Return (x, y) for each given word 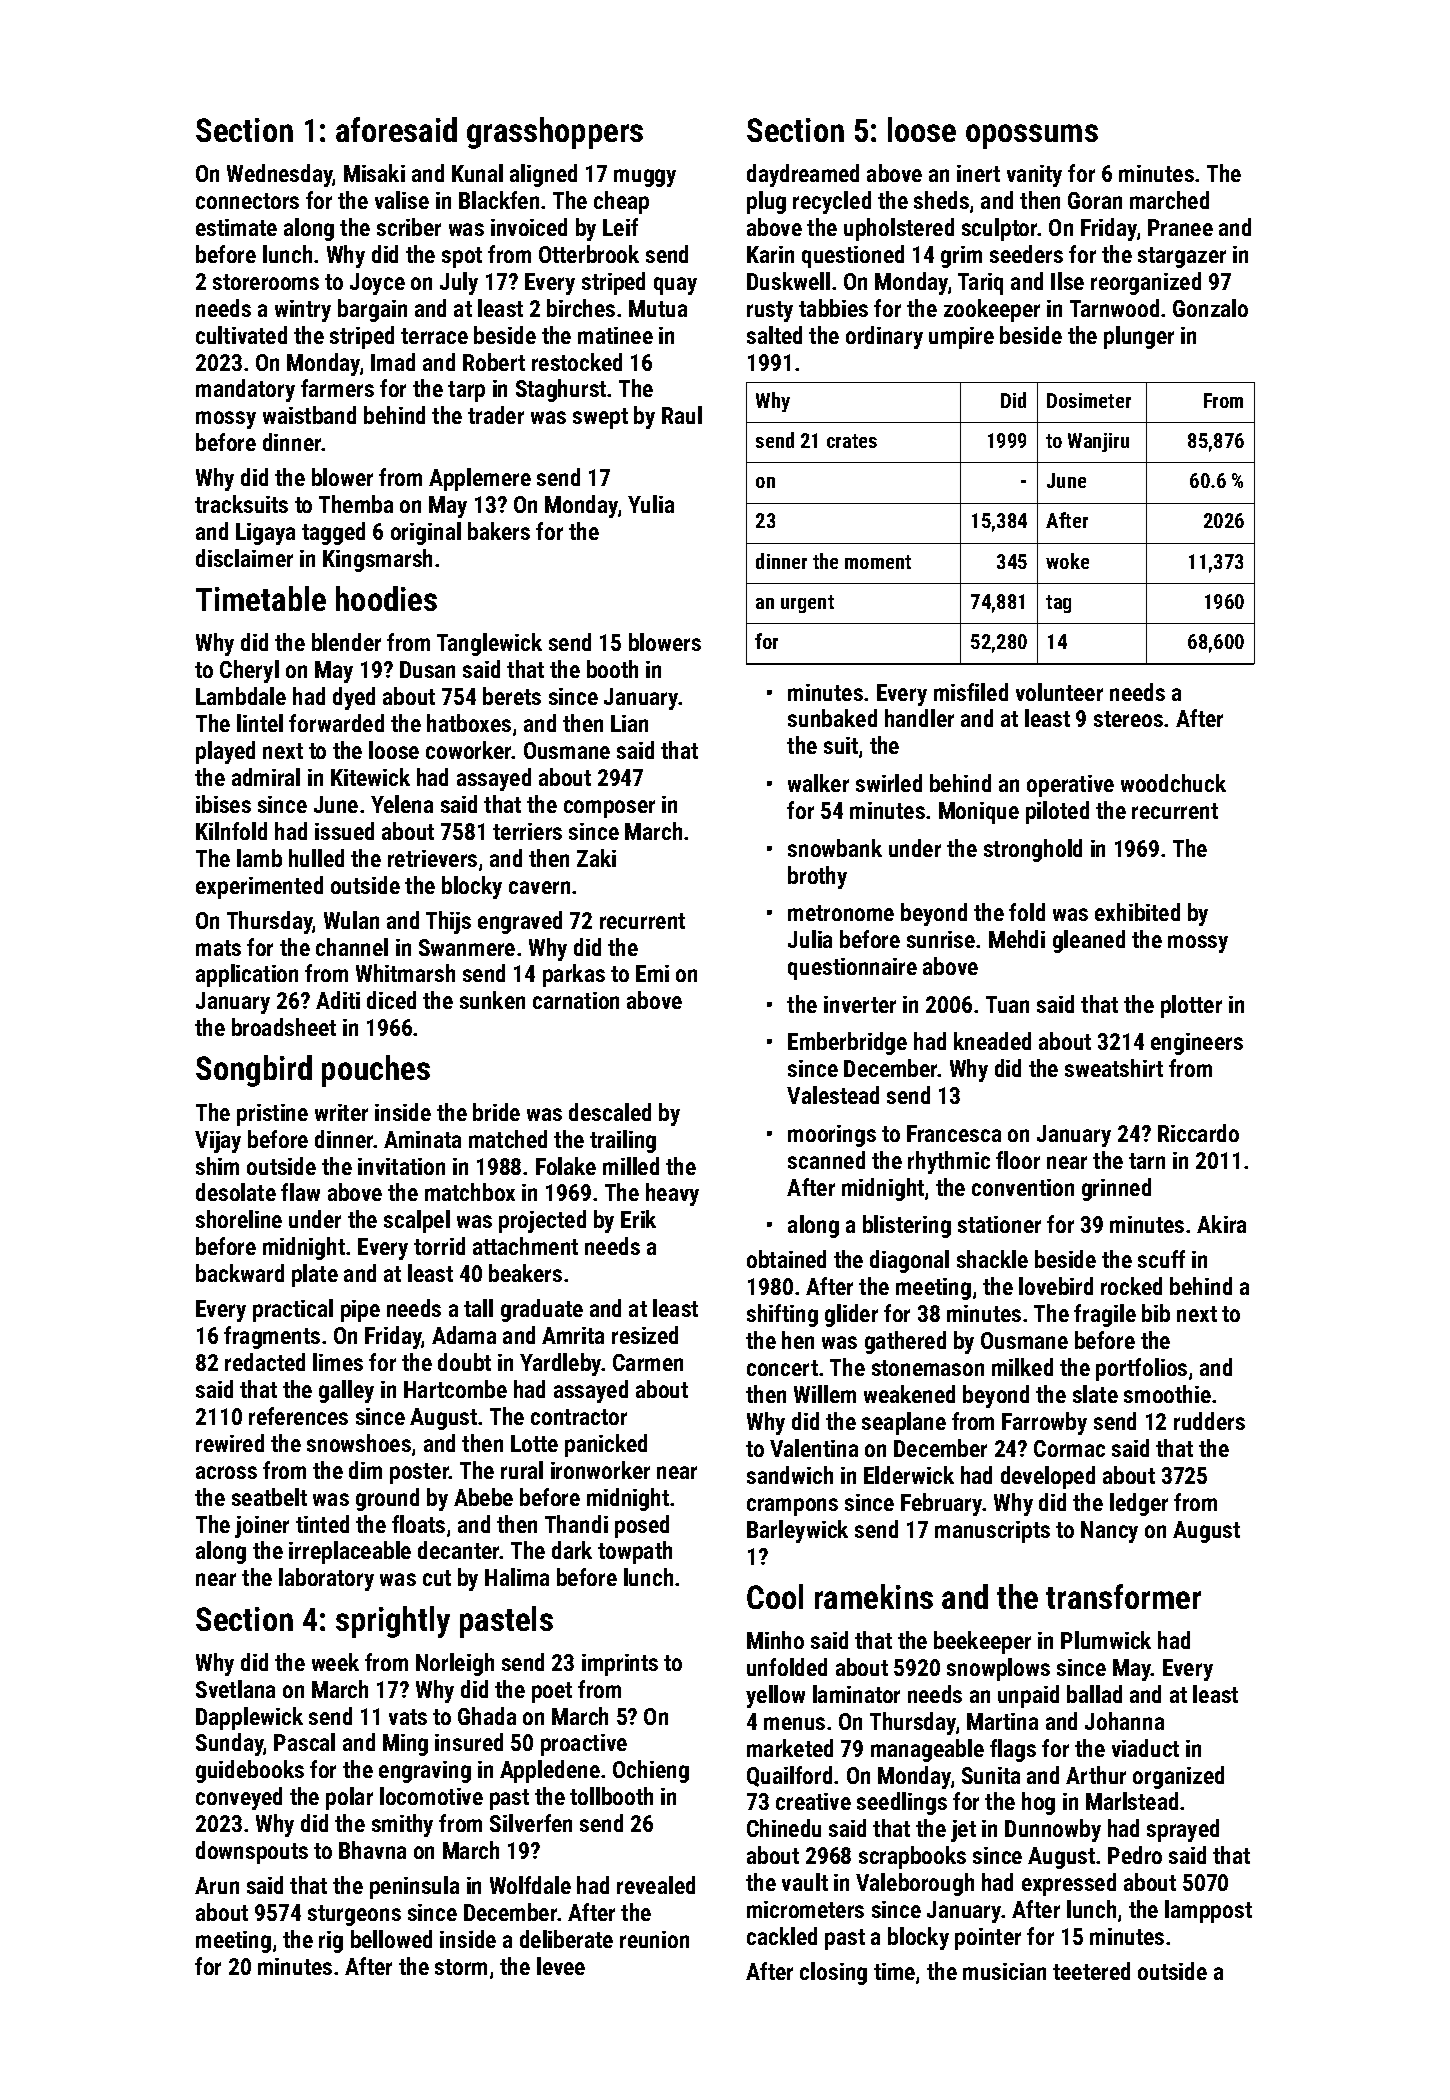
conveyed (239, 1798)
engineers (1197, 1044)
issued (344, 831)
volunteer (1059, 692)
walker (818, 783)
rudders (1209, 1421)
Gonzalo (1210, 308)
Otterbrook (589, 254)
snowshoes (359, 1443)
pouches (376, 1071)
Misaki (374, 173)
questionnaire (852, 969)
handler (919, 718)
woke (1067, 561)
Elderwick (909, 1475)
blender (346, 642)
